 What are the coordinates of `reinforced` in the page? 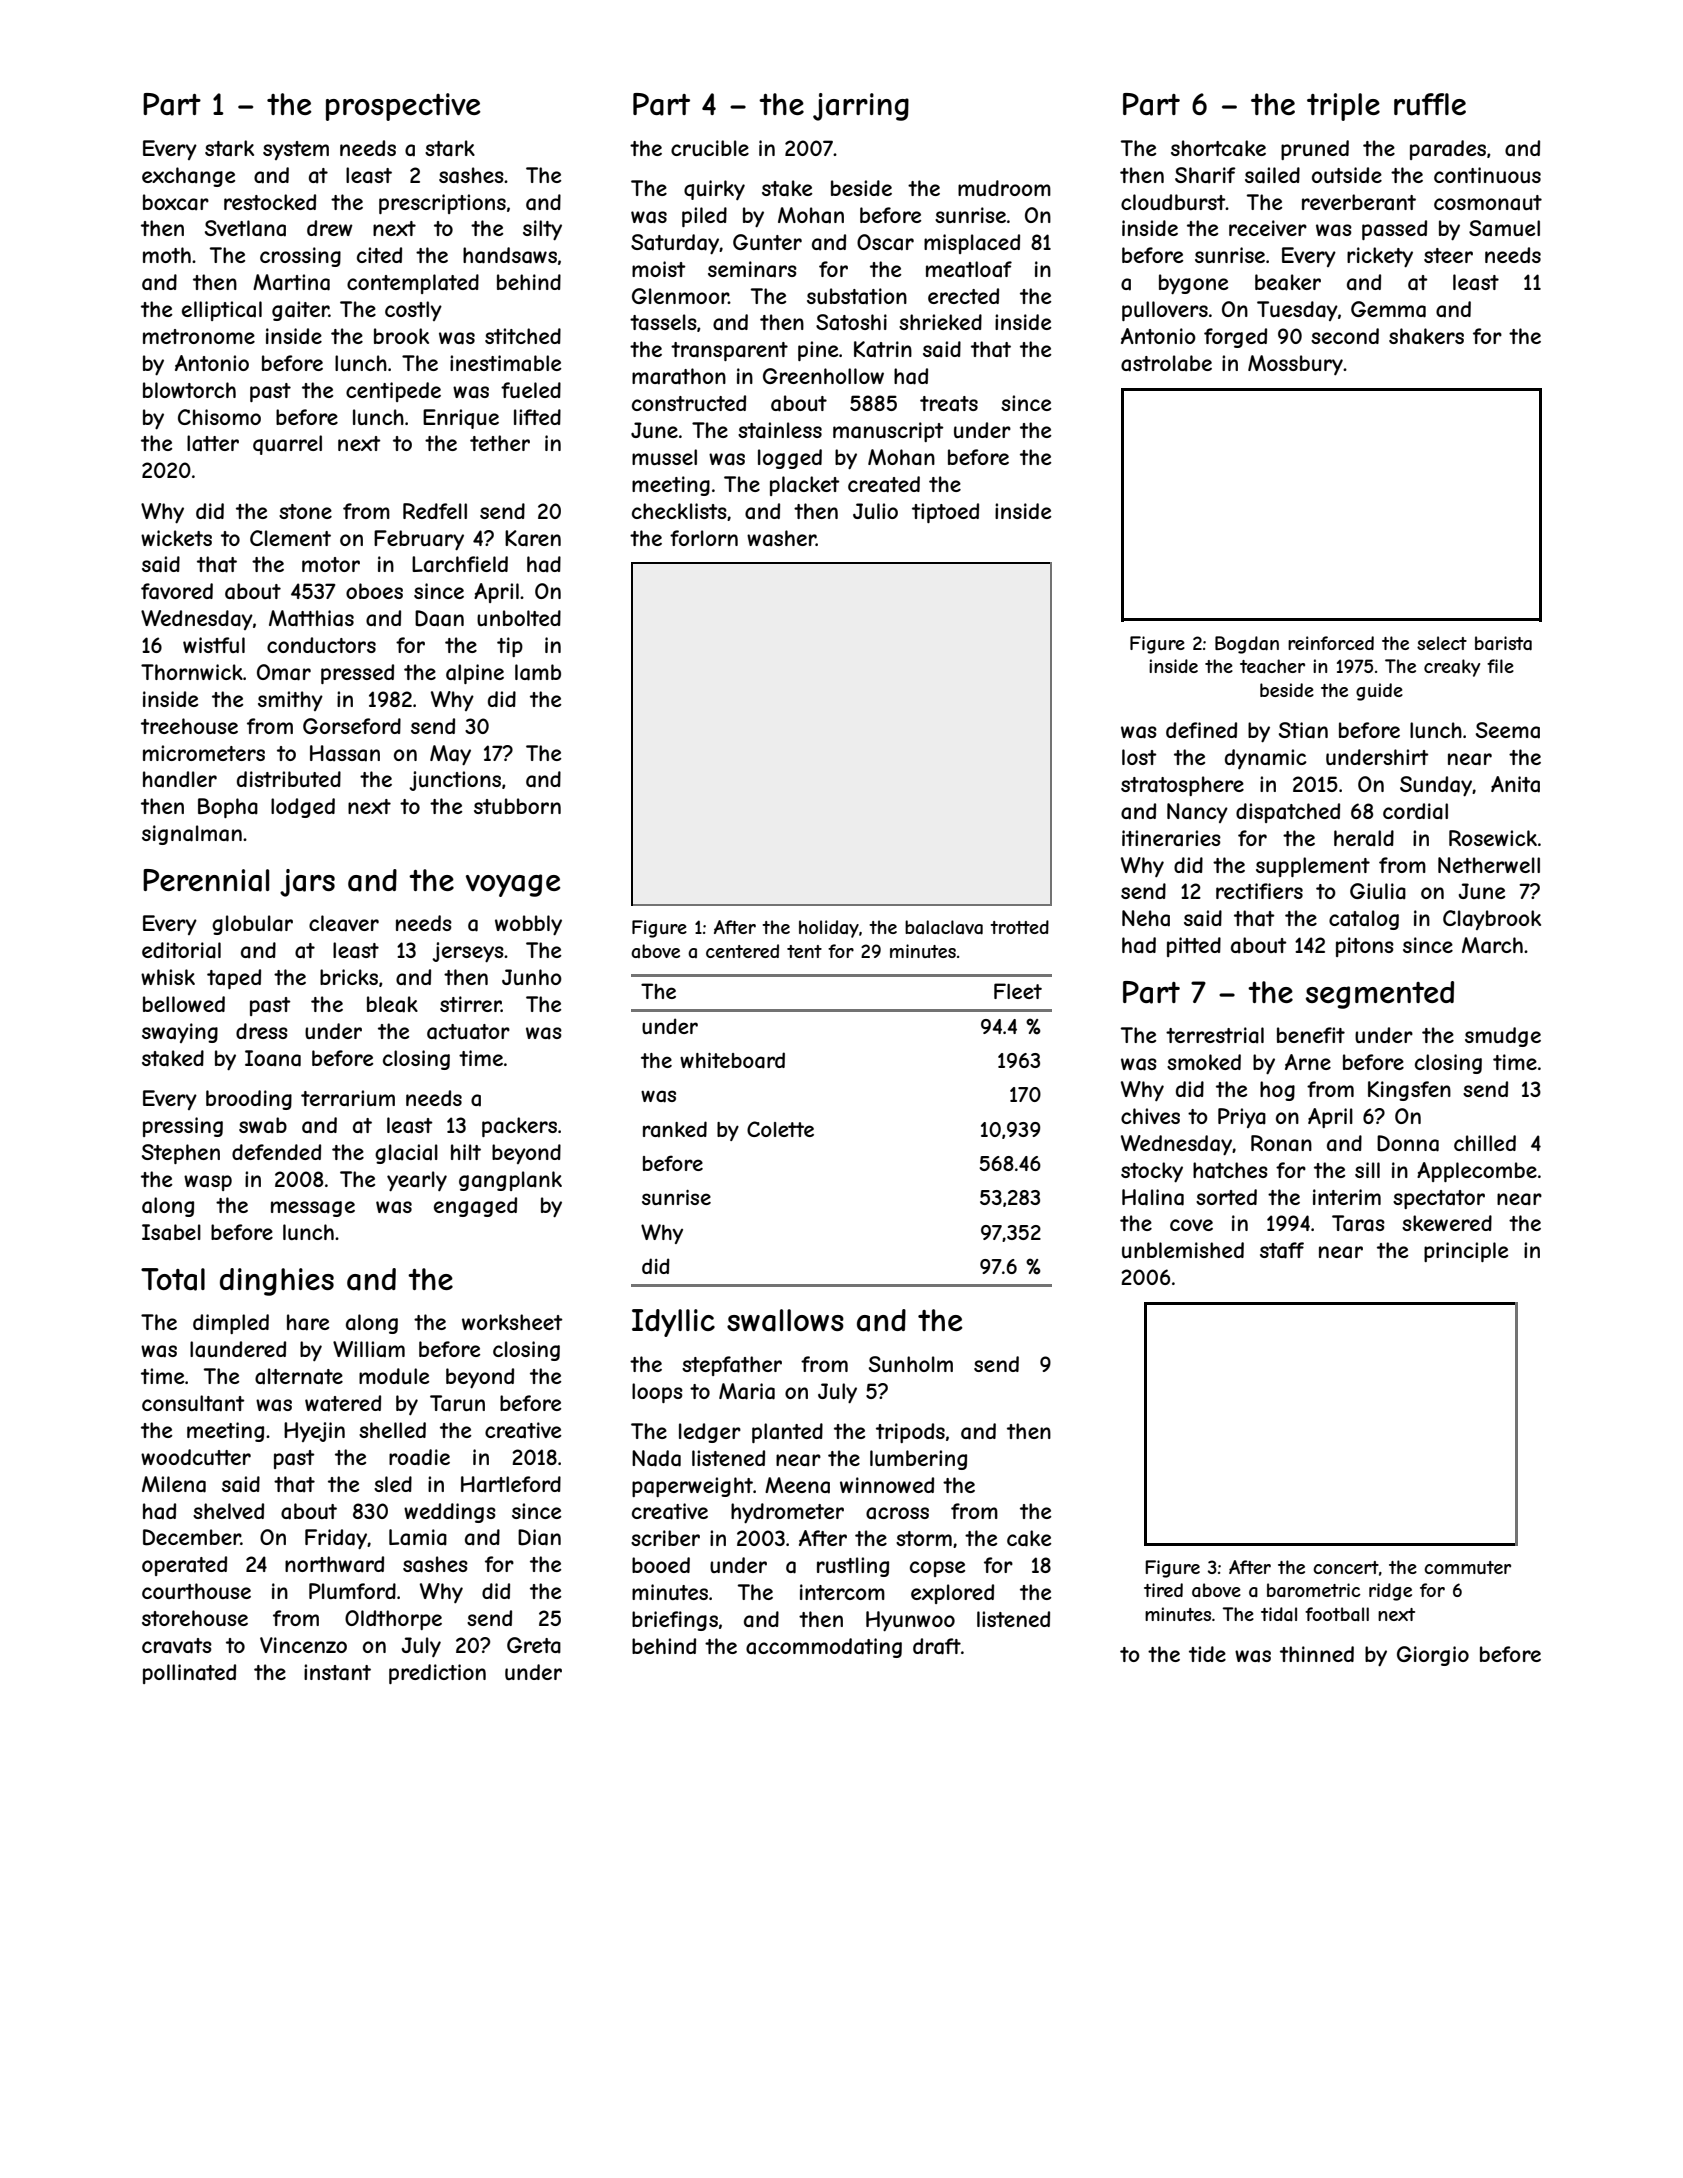 It's located at (1331, 643).
